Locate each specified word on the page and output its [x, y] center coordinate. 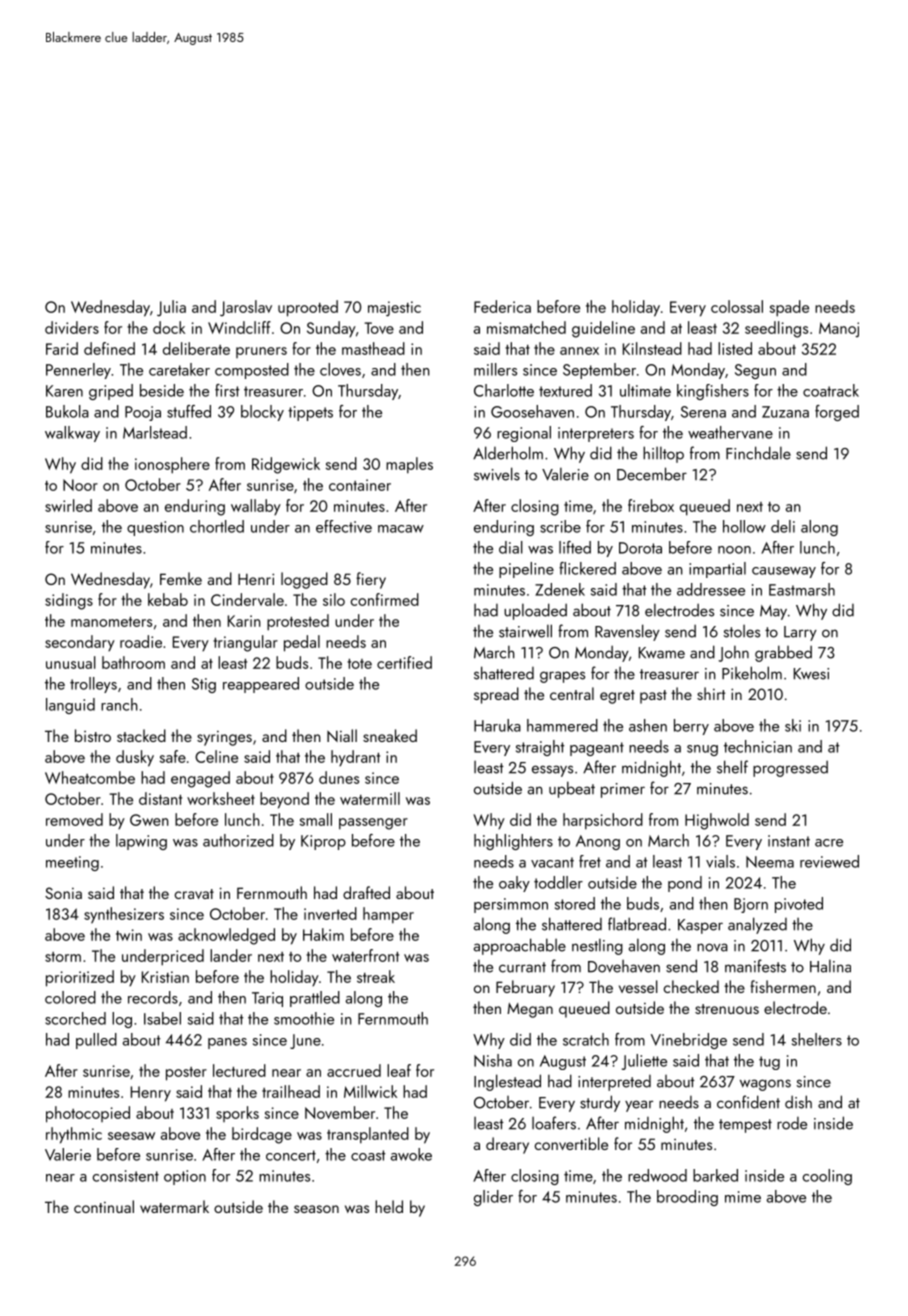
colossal [737, 306]
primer [623, 790]
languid [70, 706]
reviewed [829, 861]
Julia [171, 308]
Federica [502, 306]
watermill [370, 798]
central [572, 693]
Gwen [149, 820]
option [185, 1177]
